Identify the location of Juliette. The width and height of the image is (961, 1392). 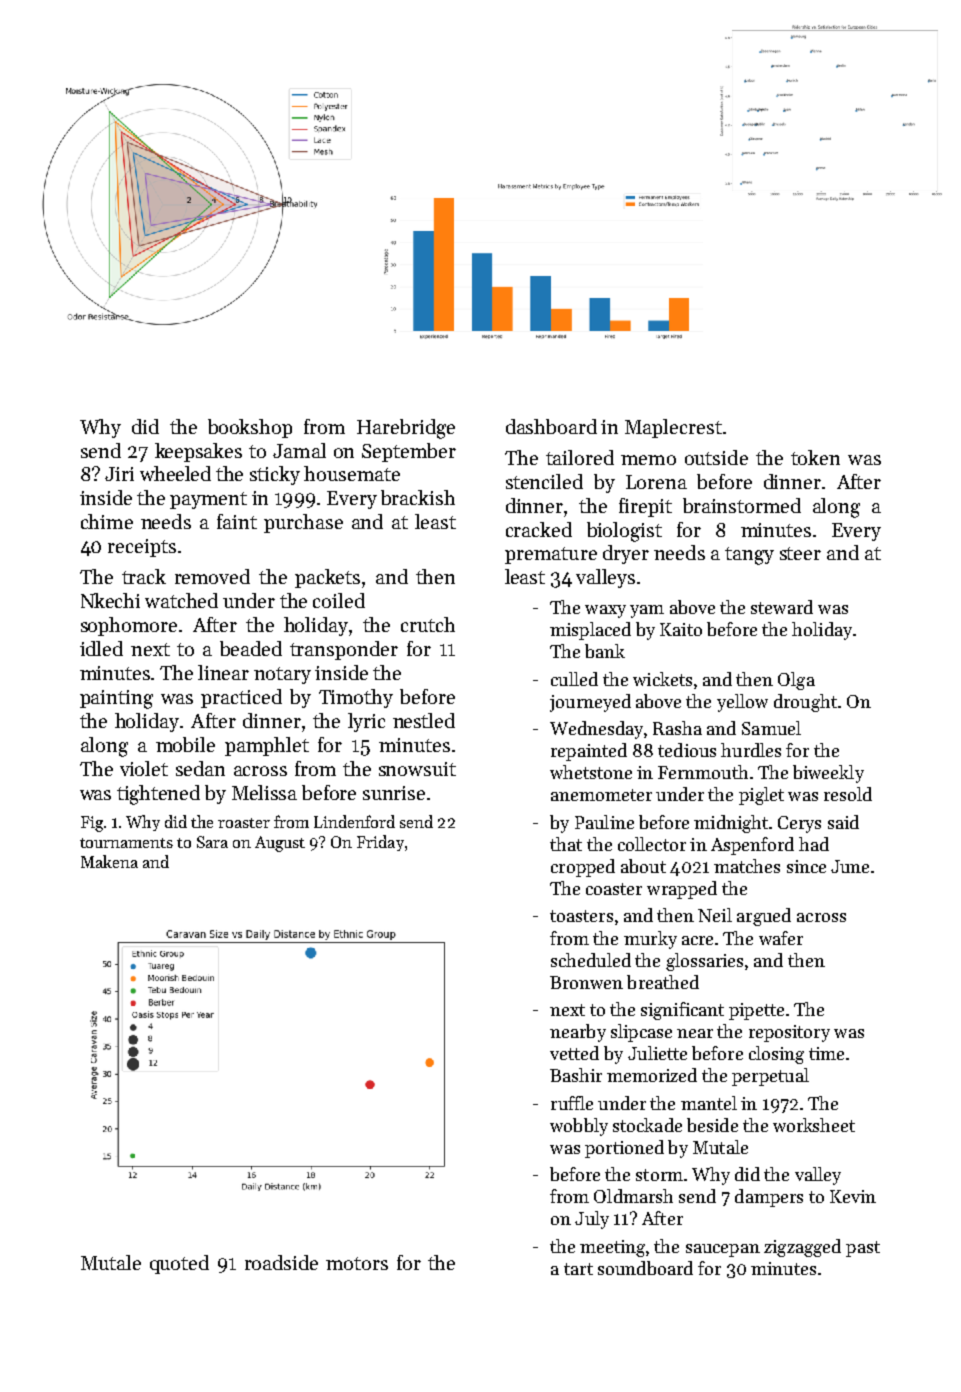
(657, 1053).
